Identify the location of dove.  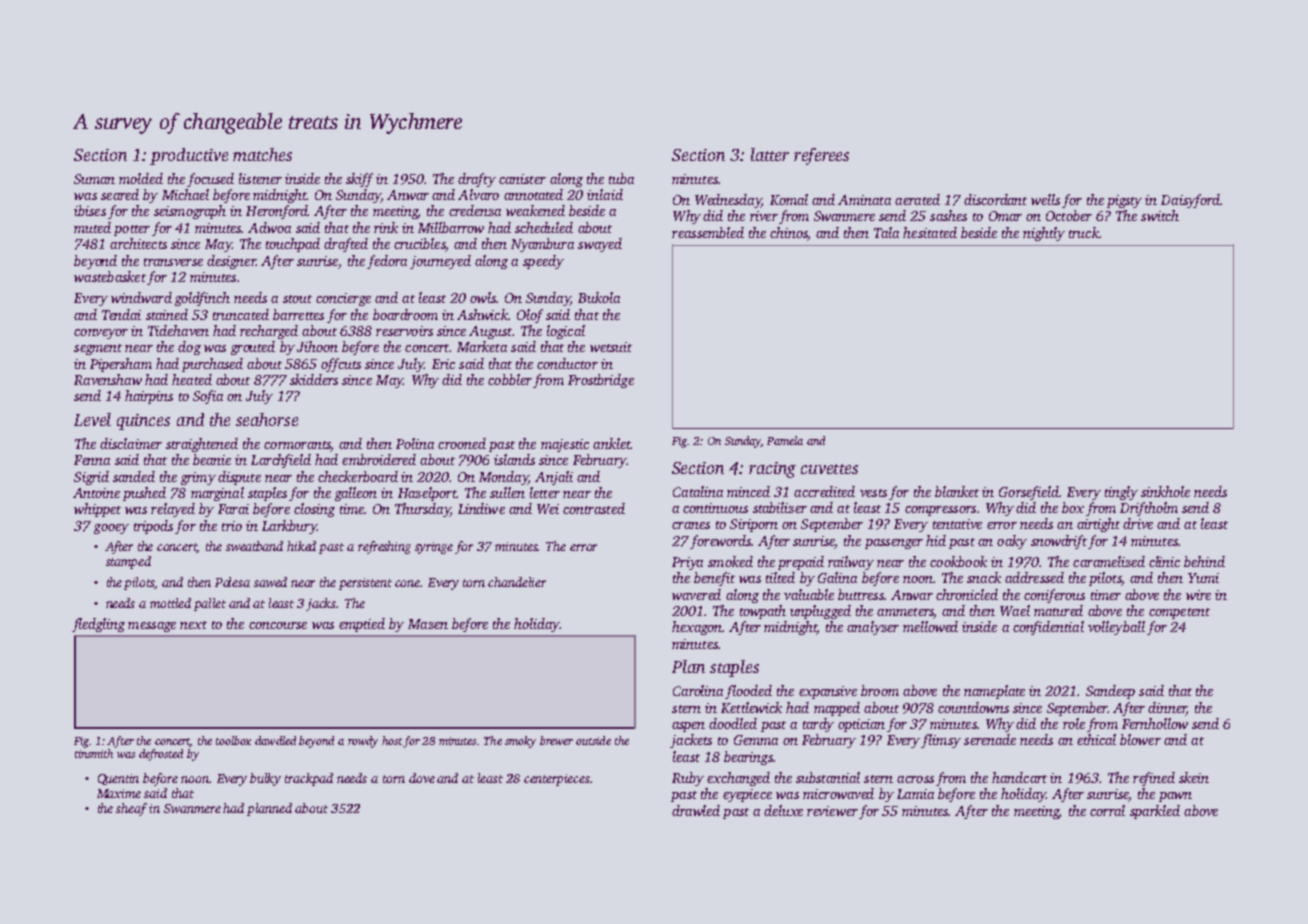
(422, 778).
